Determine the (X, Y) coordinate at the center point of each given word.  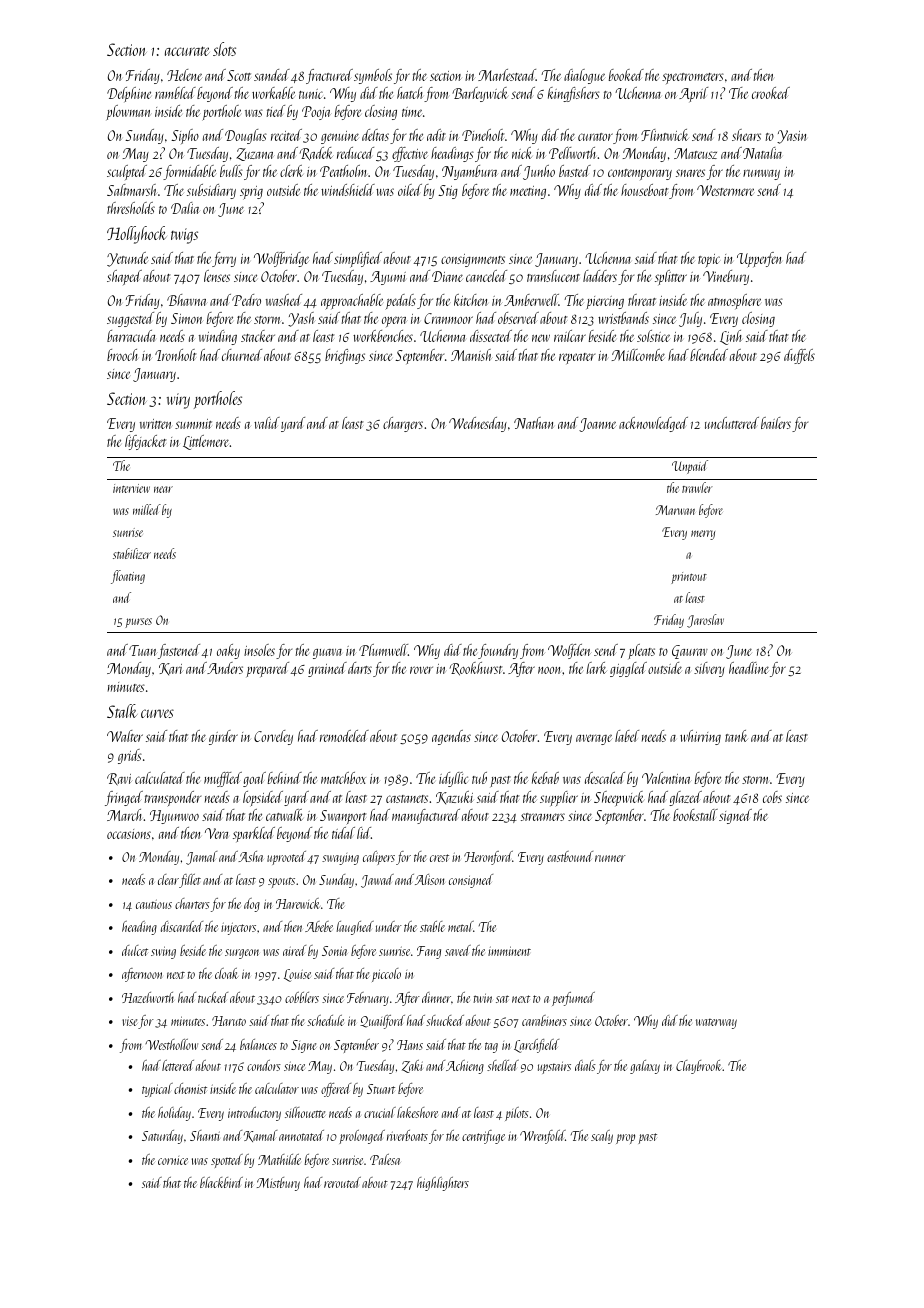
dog (252, 905)
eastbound (570, 856)
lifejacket (145, 442)
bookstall (695, 815)
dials (585, 1065)
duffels (799, 356)
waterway (716, 1023)
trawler (697, 487)
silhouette (305, 1112)
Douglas (246, 136)
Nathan (534, 423)
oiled (410, 190)
